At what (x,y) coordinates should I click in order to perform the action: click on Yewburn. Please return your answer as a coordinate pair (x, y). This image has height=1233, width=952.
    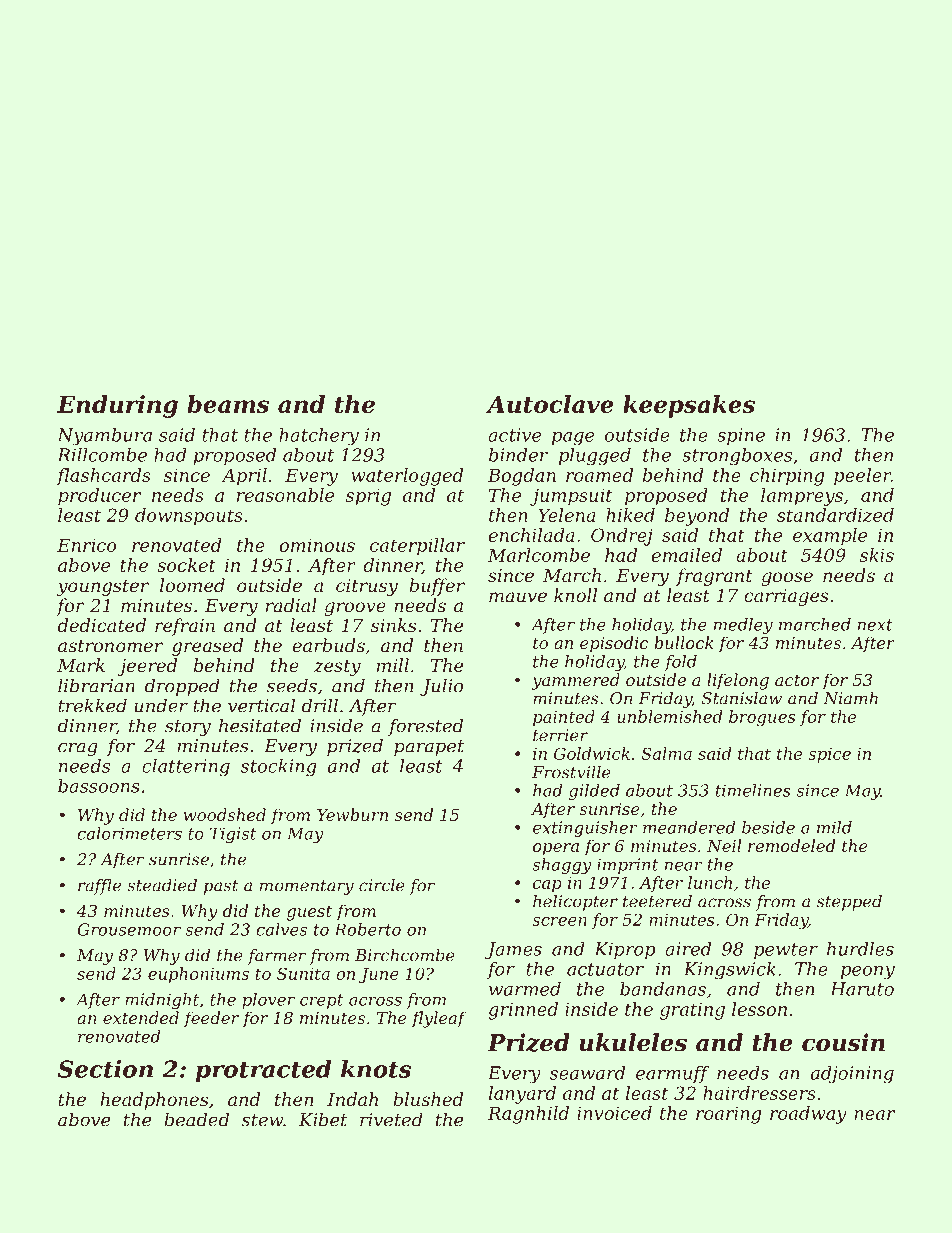
    Looking at the image, I should click on (352, 814).
